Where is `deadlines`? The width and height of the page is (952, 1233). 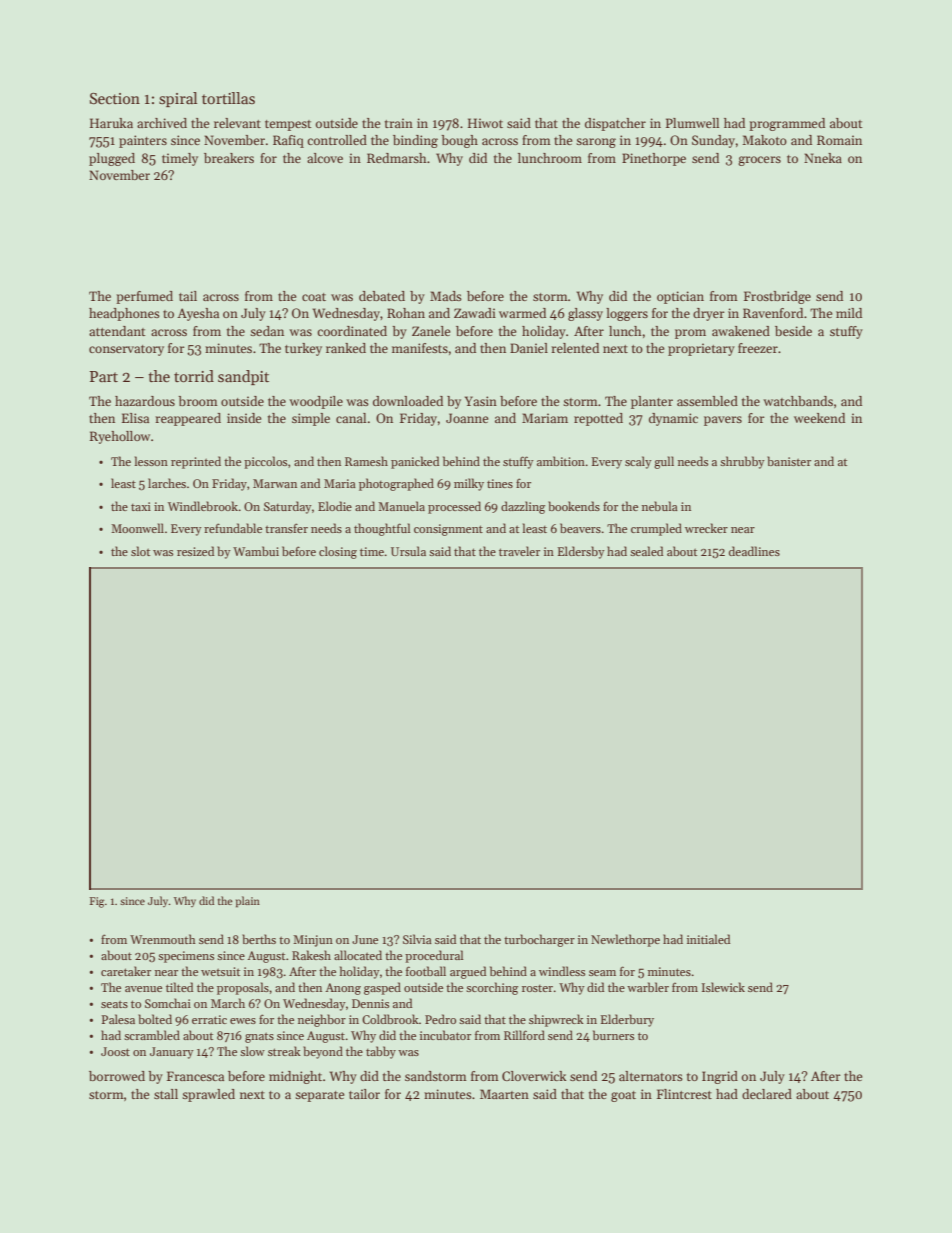 deadlines is located at coordinates (754, 551).
